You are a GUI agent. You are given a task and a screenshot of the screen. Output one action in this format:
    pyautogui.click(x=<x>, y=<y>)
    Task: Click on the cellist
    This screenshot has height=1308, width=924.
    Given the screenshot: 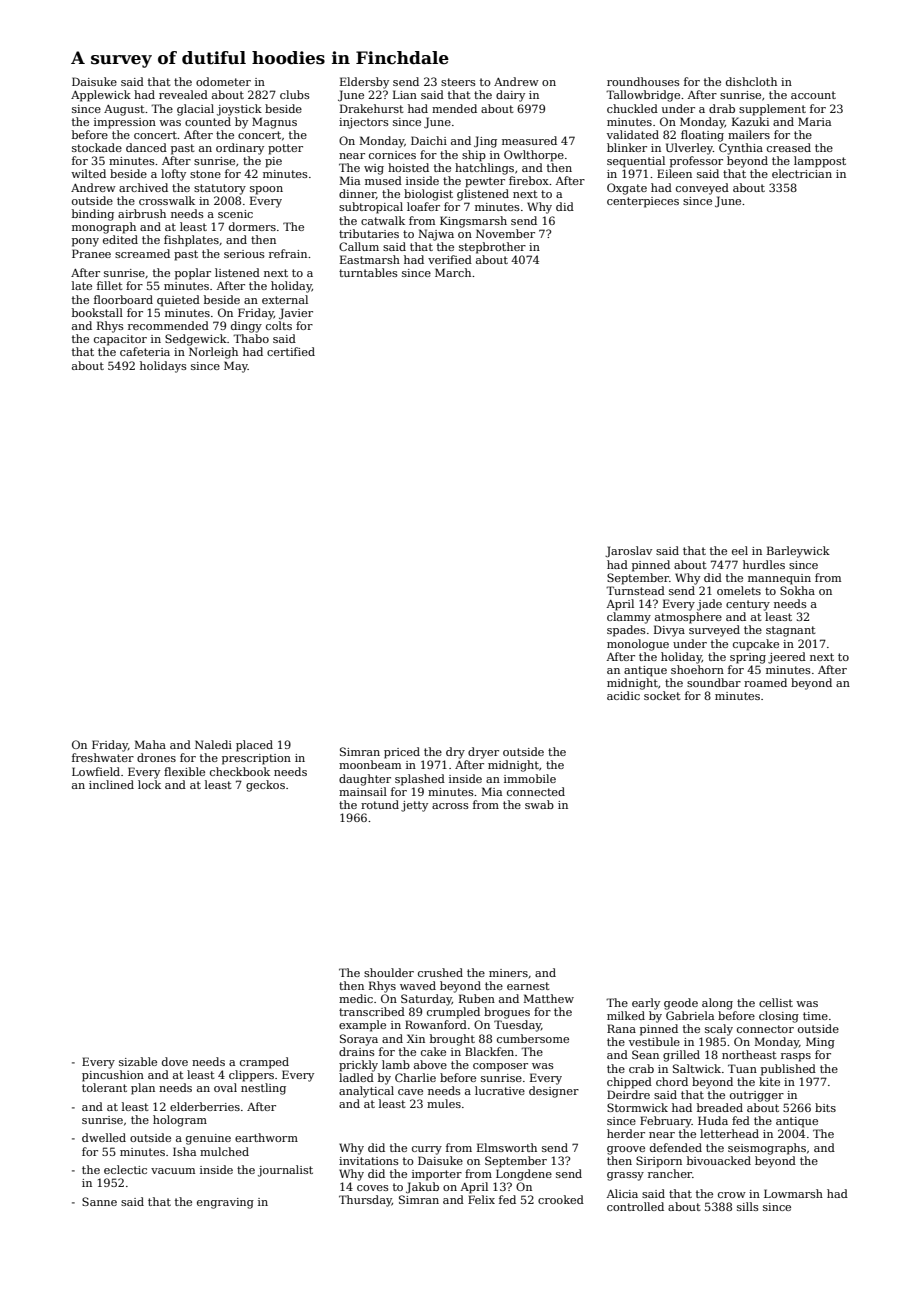 What is the action you would take?
    pyautogui.click(x=776, y=1002)
